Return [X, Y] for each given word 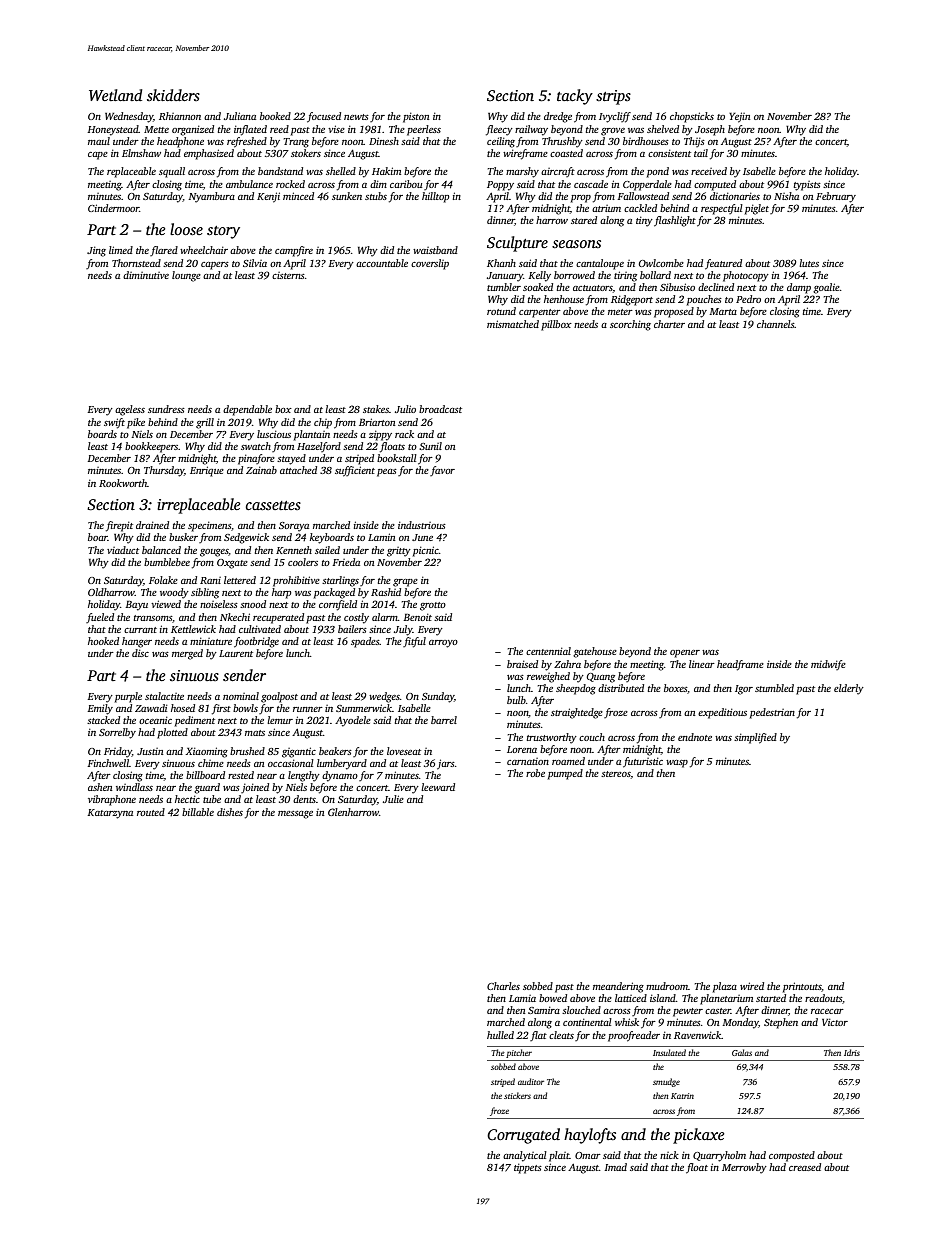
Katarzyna [110, 814]
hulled [500, 1035]
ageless [130, 410]
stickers [517, 1095]
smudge [666, 1082]
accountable [382, 263]
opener [685, 654]
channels [776, 324]
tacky [575, 97]
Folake [163, 580]
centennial [548, 651]
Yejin [739, 117]
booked [275, 116]
